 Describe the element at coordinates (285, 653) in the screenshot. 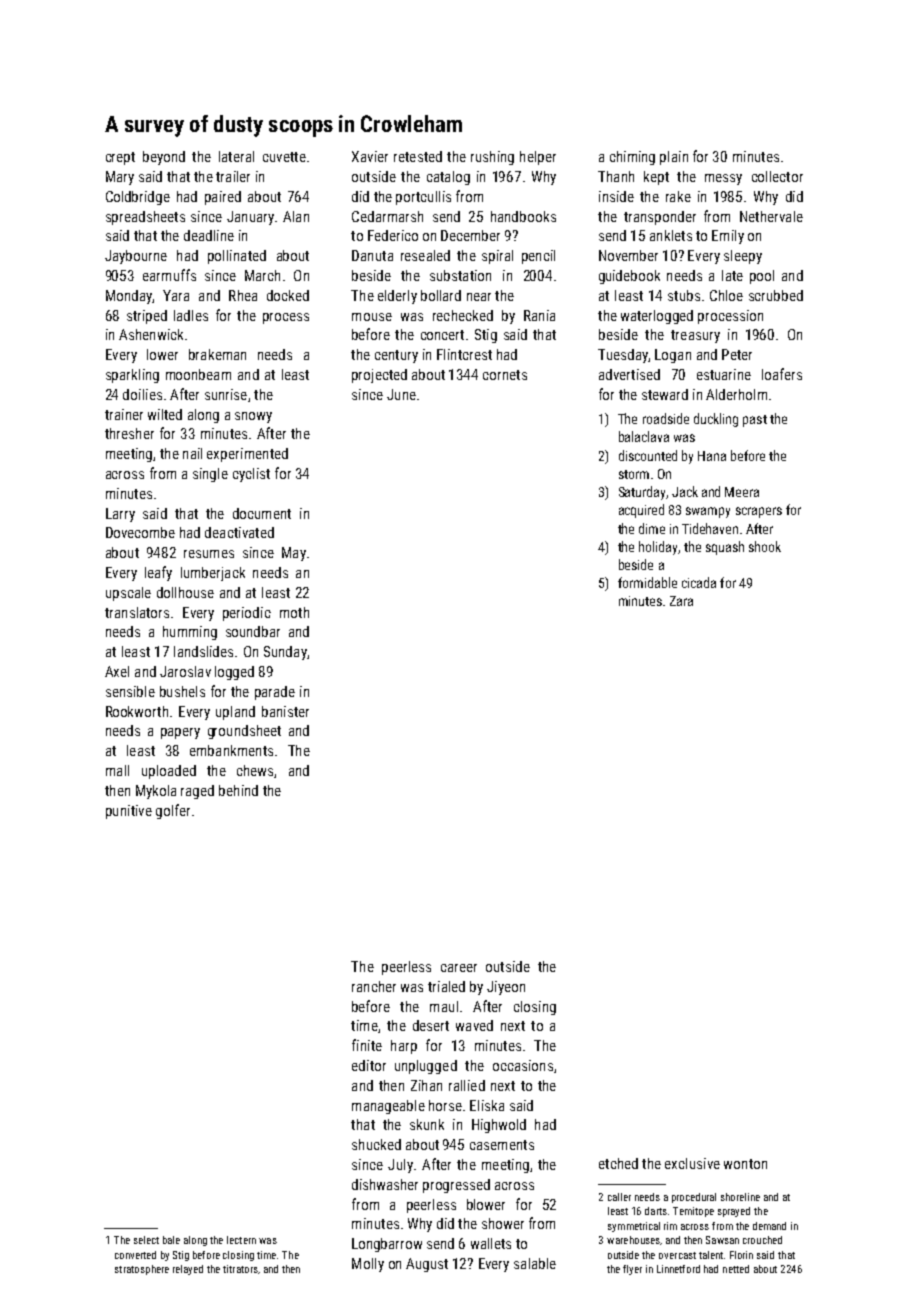

I see `Sunday` at that location.
